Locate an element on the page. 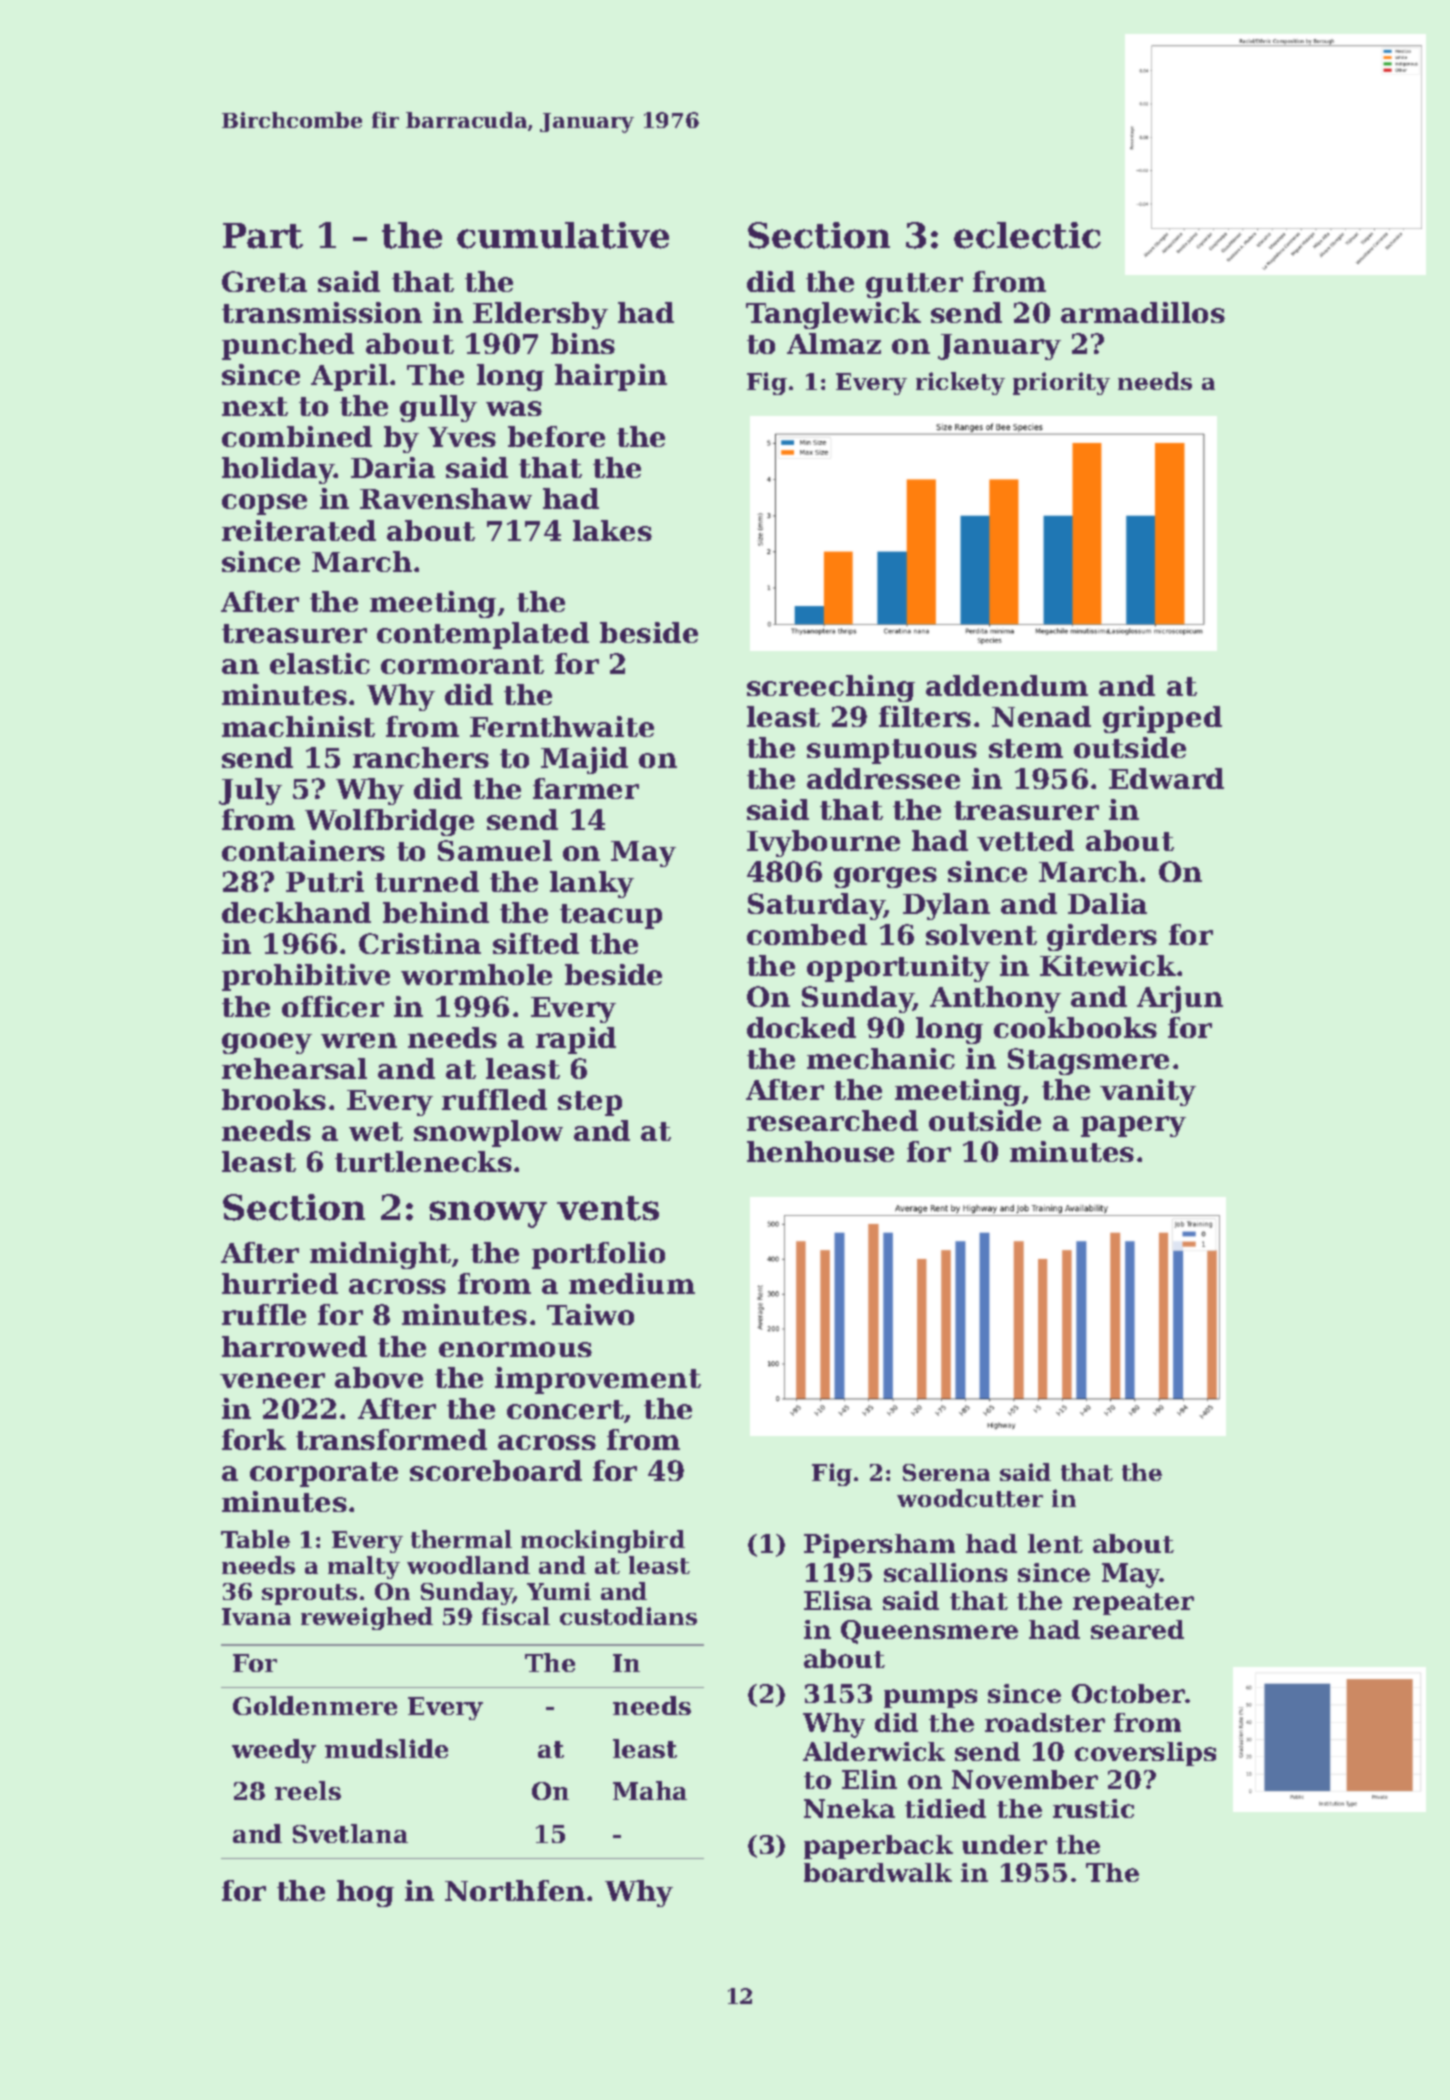 The width and height of the page is (1450, 2100). weedy is located at coordinates (274, 1751).
